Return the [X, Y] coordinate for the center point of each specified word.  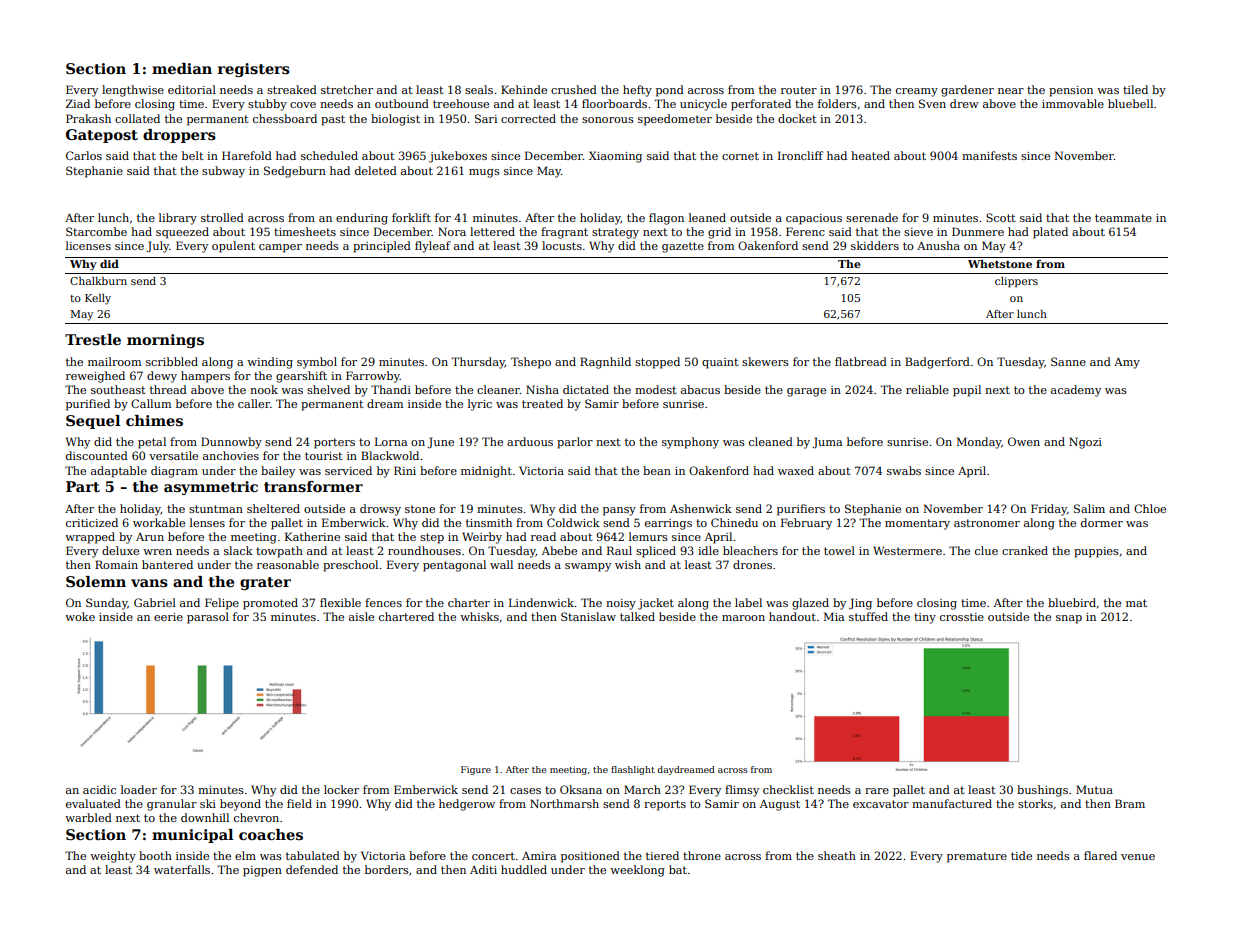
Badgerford [937, 363]
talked [637, 616]
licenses [88, 245]
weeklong [637, 871]
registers [254, 70]
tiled [1135, 89]
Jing [860, 604]
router [799, 90]
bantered [167, 564]
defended [312, 869]
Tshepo [531, 363]
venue [1138, 857]
